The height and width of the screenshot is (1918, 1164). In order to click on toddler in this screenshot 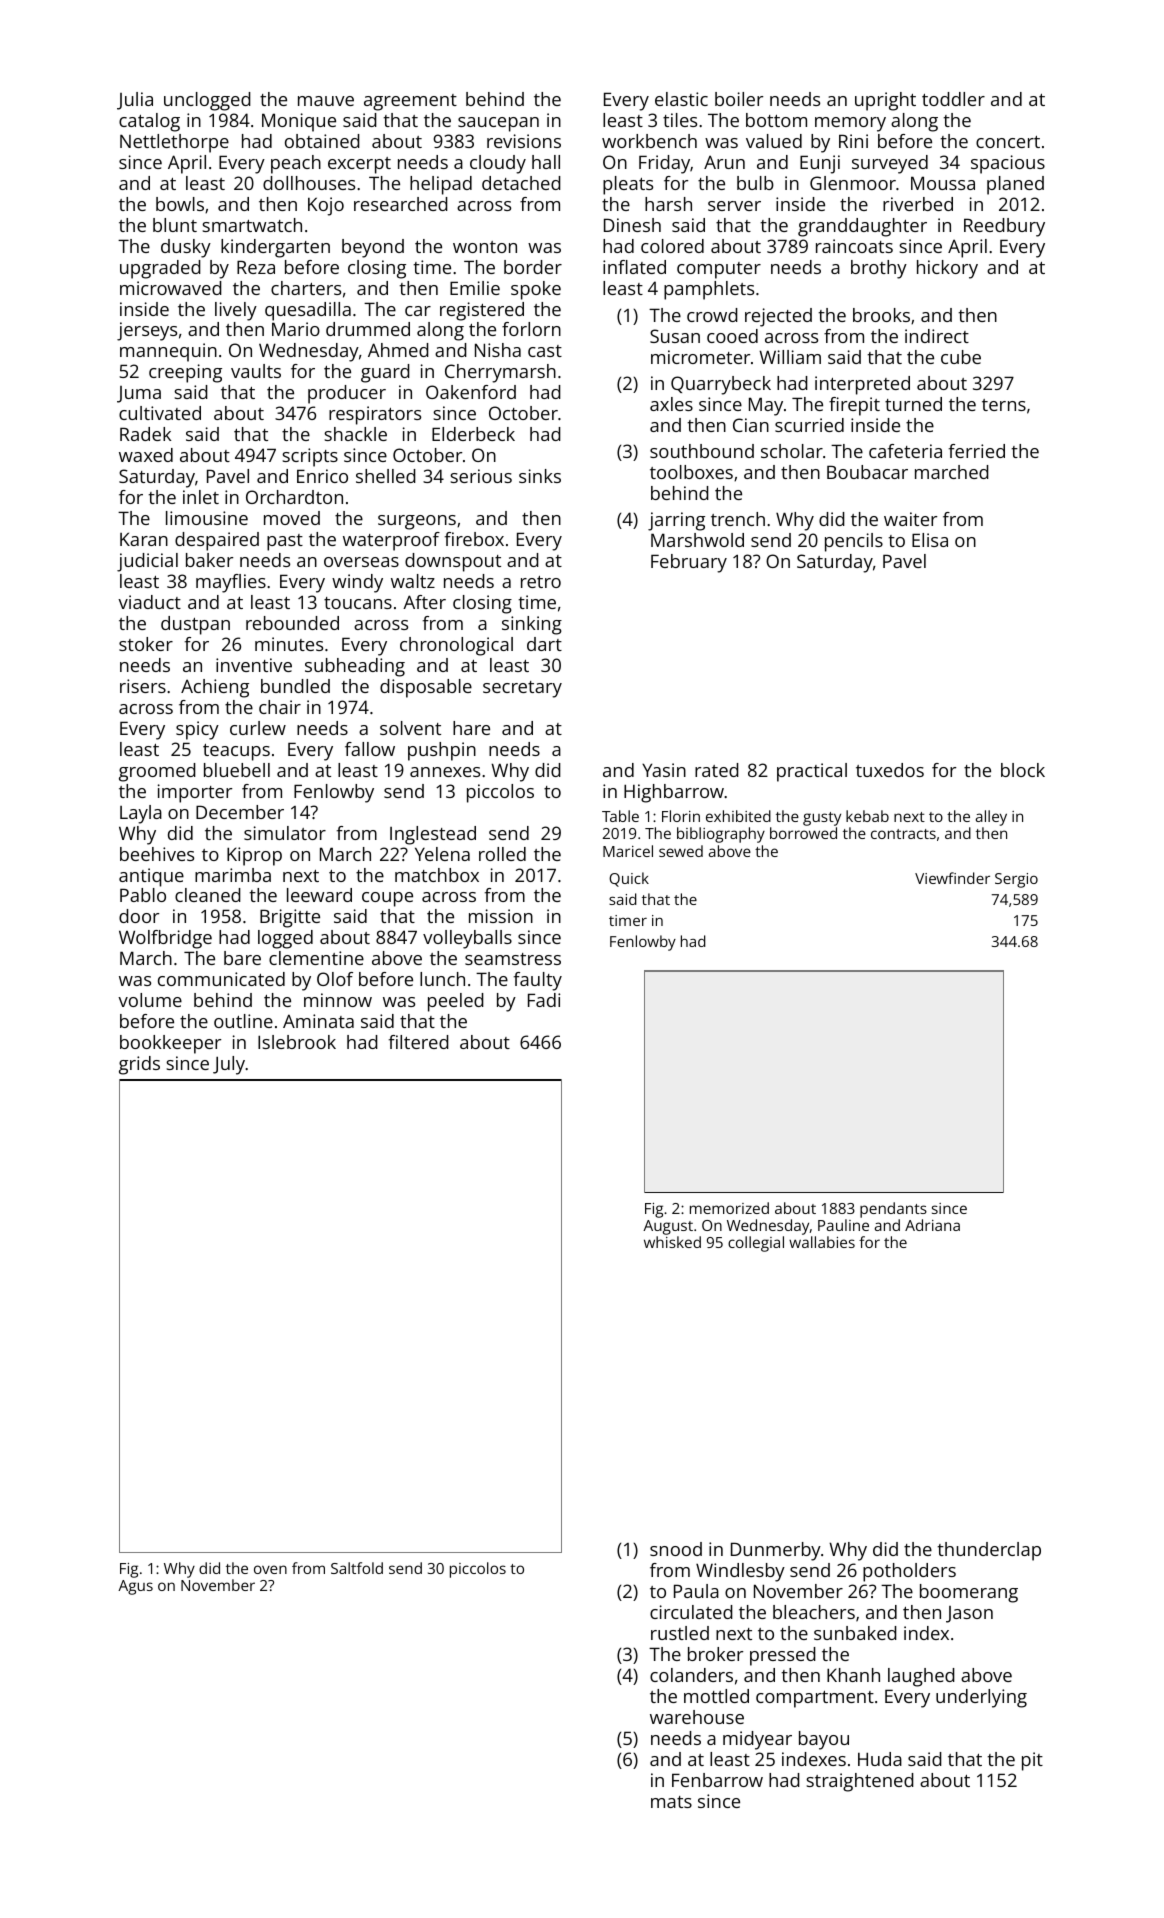, I will do `click(953, 99)`.
